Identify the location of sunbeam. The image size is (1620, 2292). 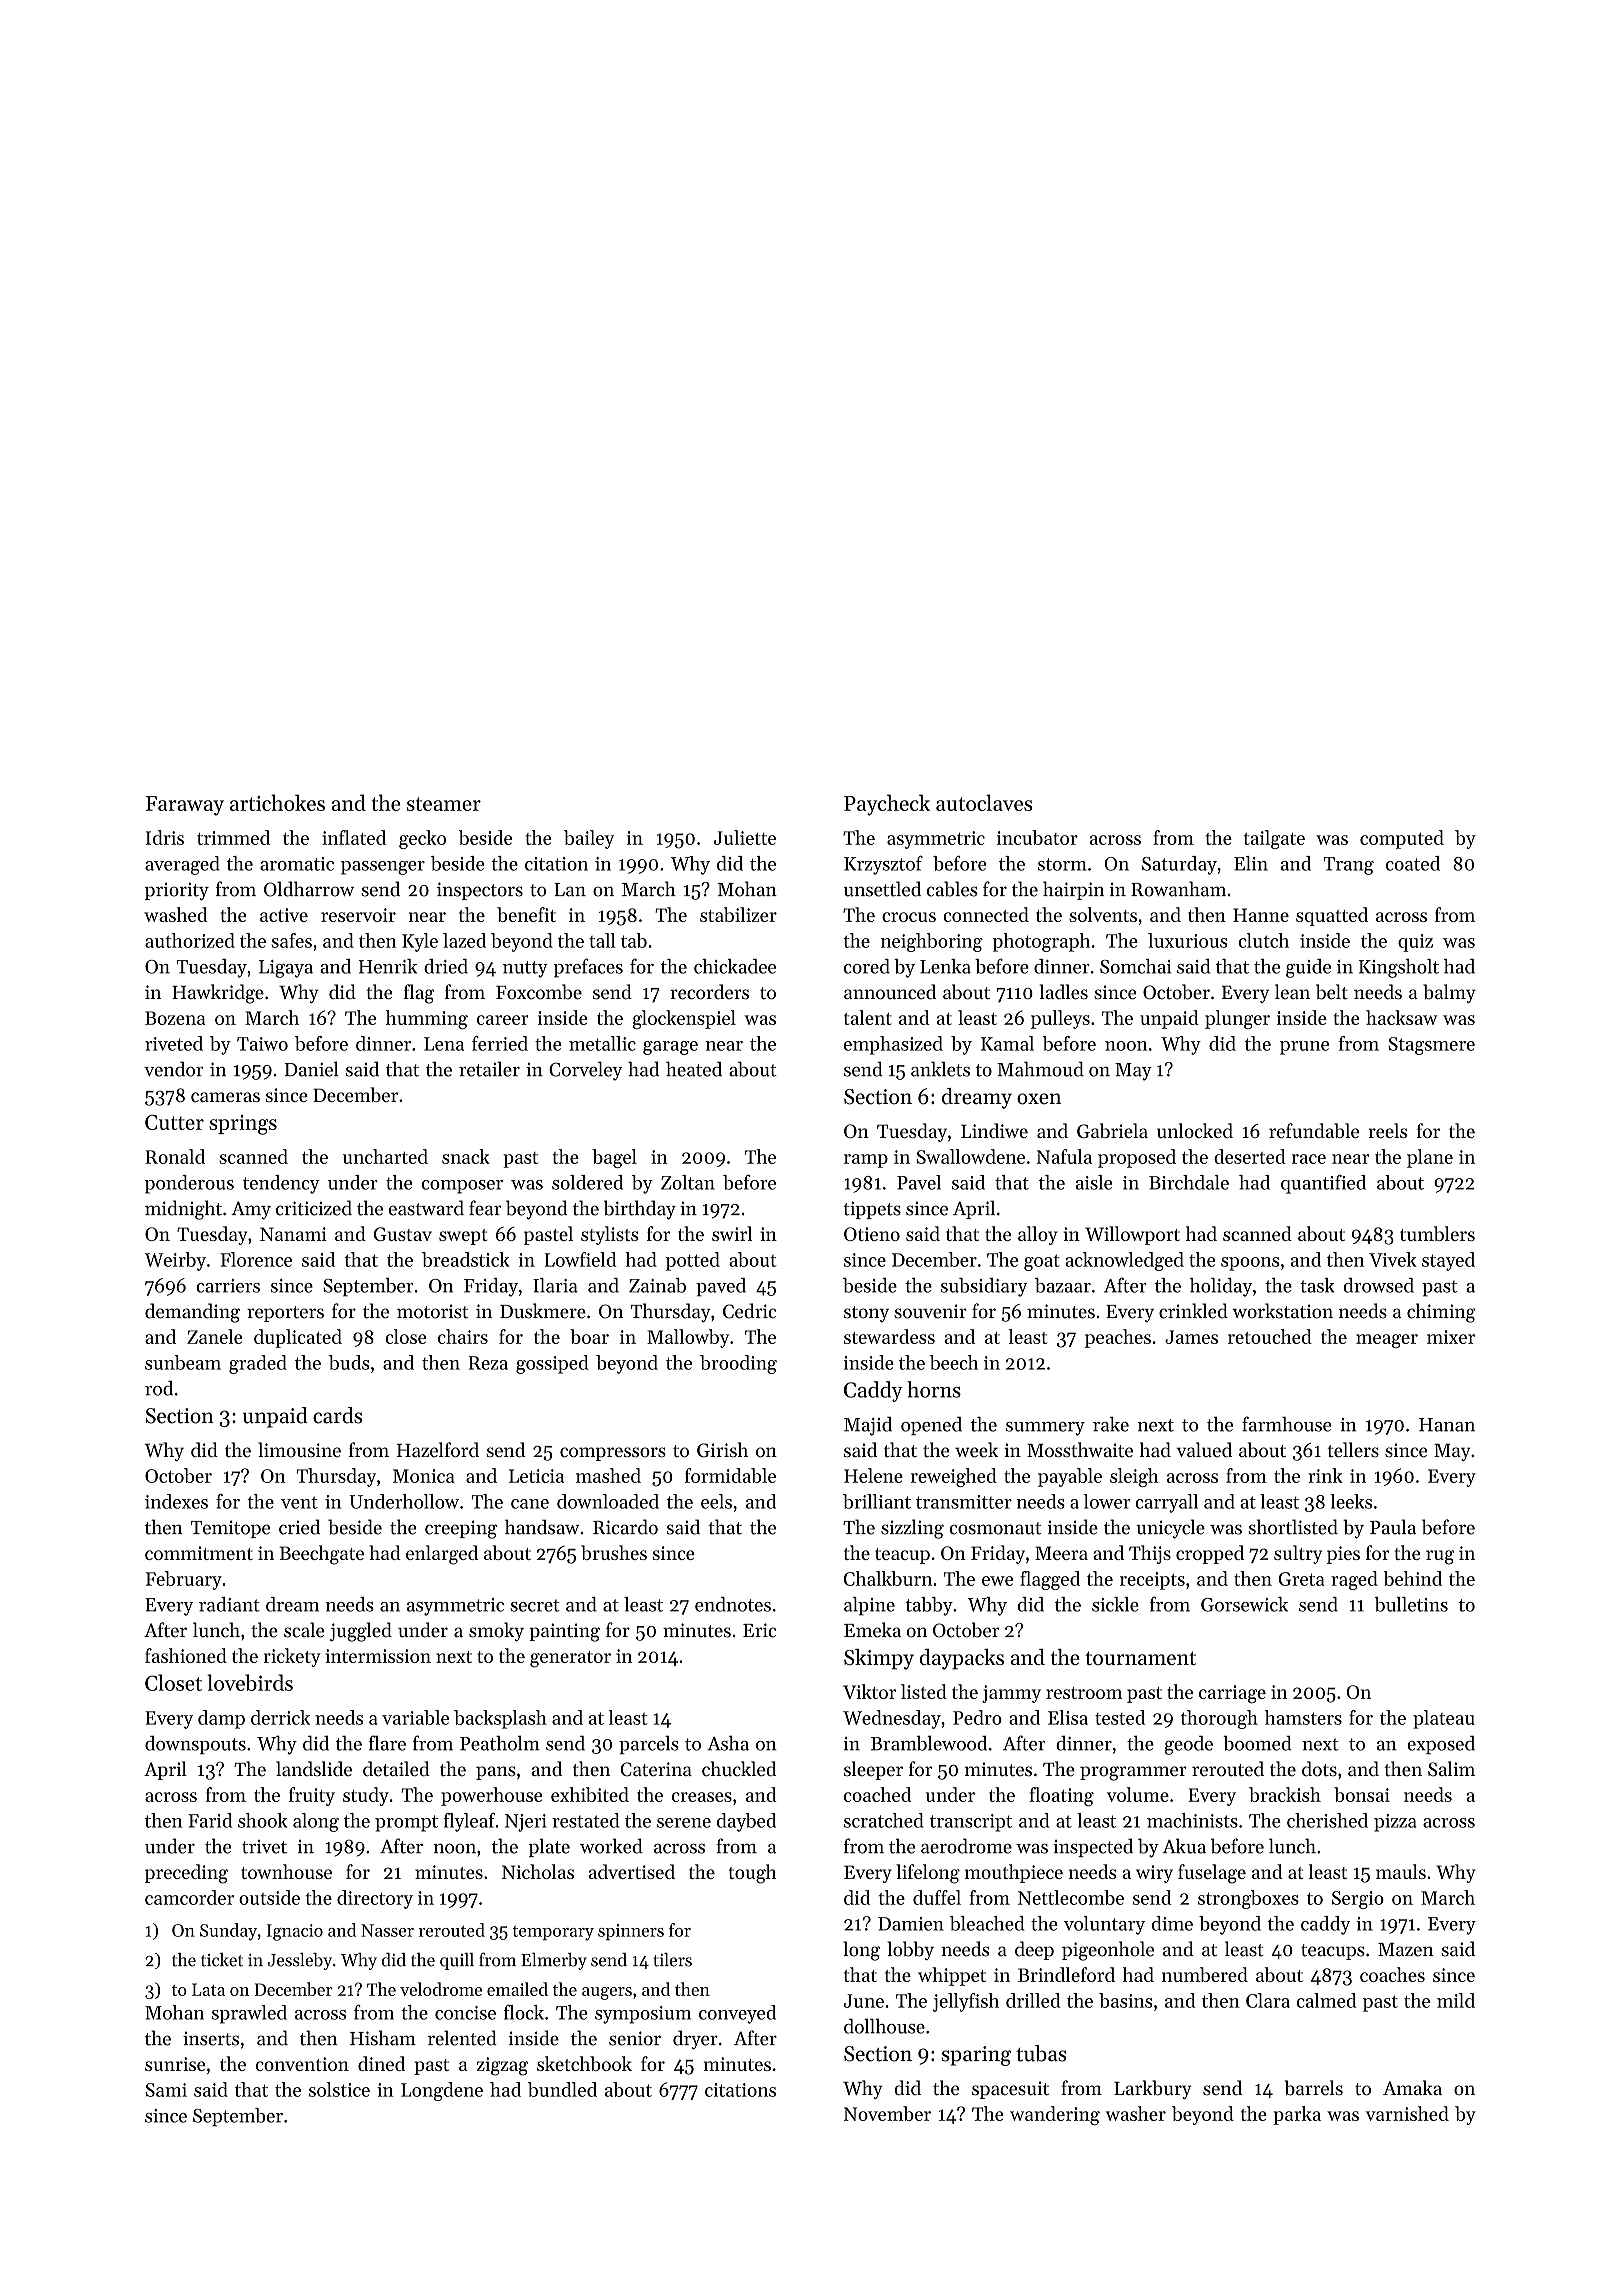
(183, 1362).
